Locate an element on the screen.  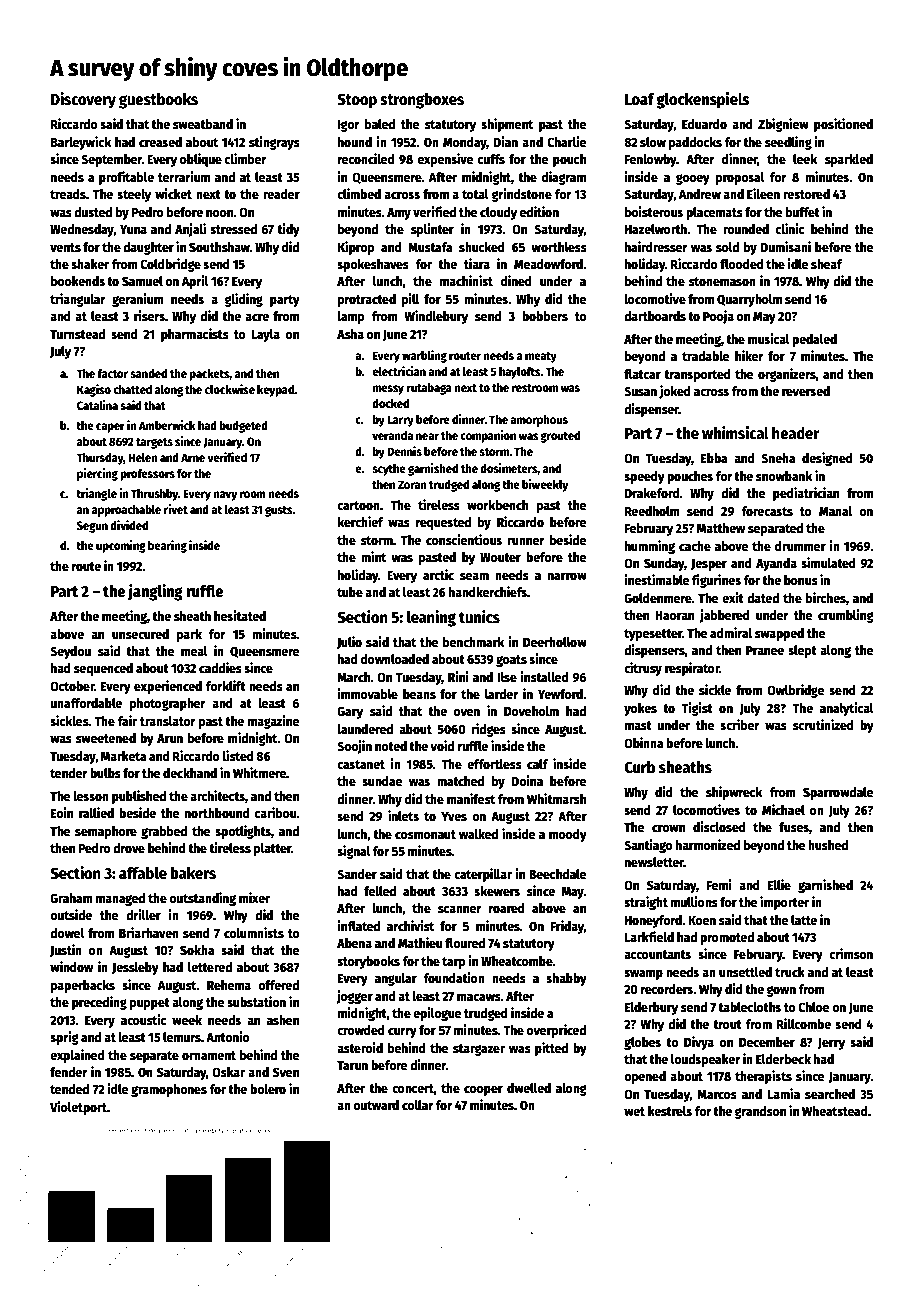
scriber is located at coordinates (740, 724).
